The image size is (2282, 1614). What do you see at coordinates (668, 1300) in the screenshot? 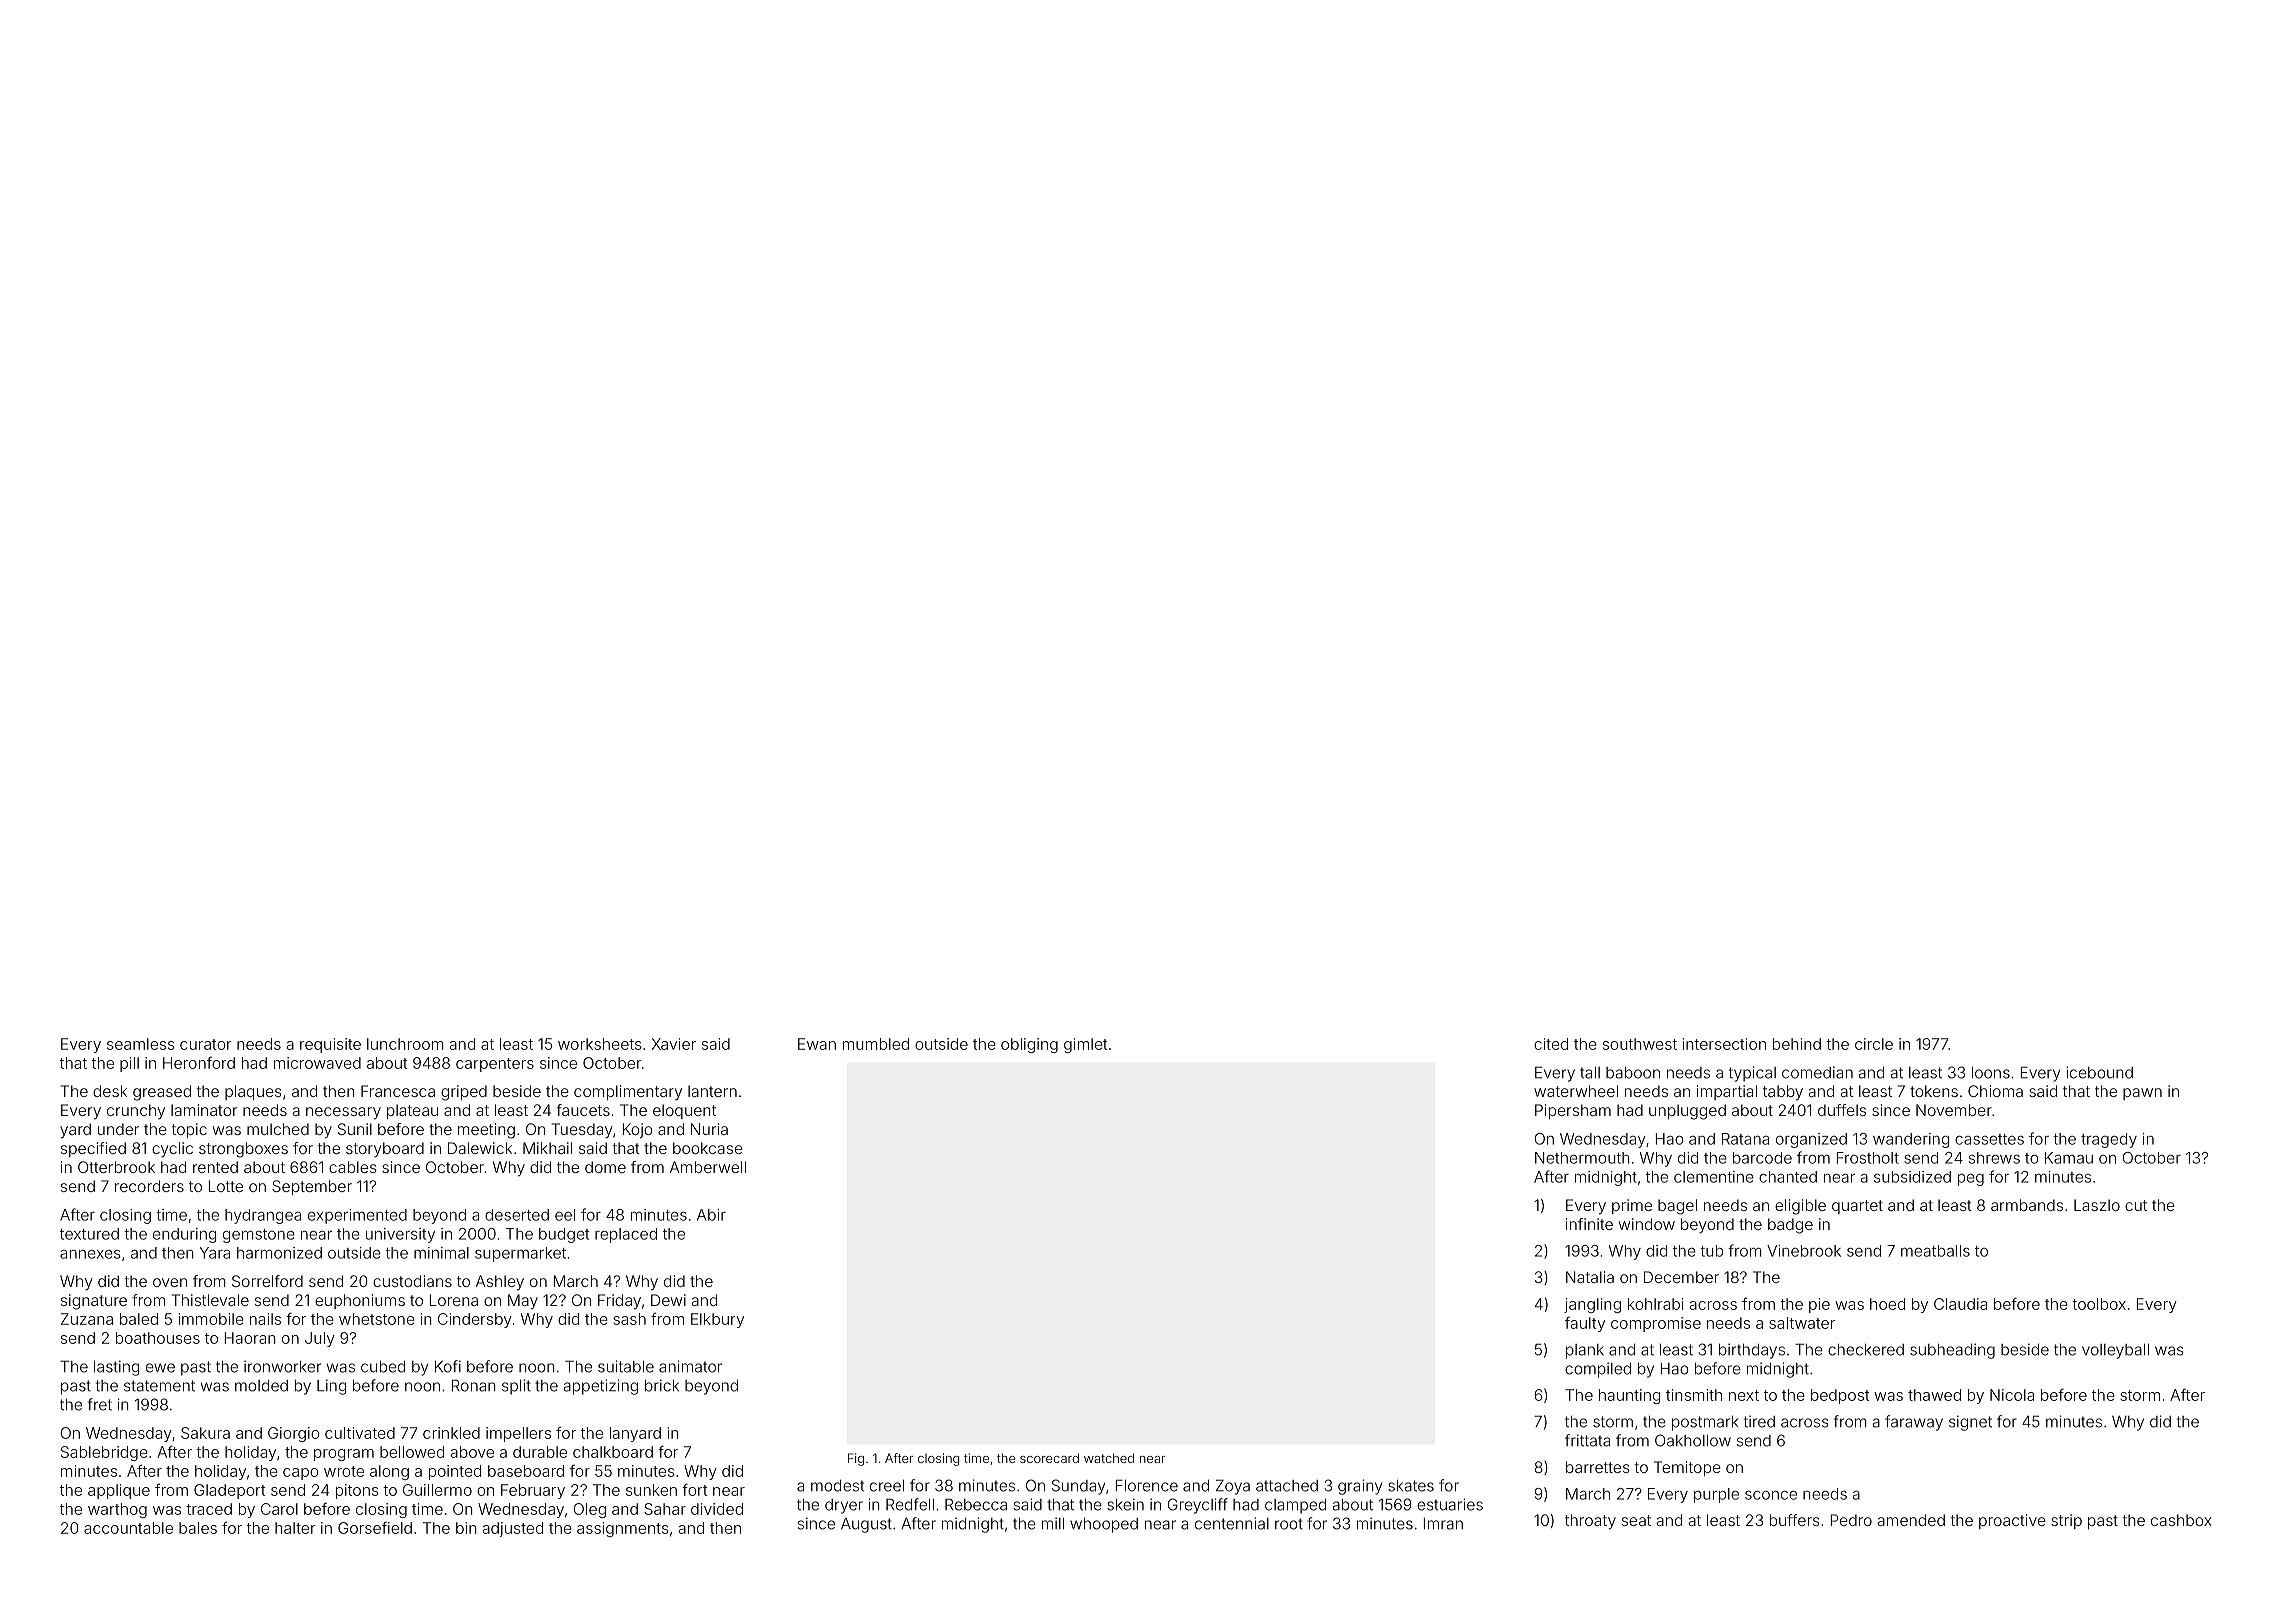
I see `Dewi` at bounding box center [668, 1300].
